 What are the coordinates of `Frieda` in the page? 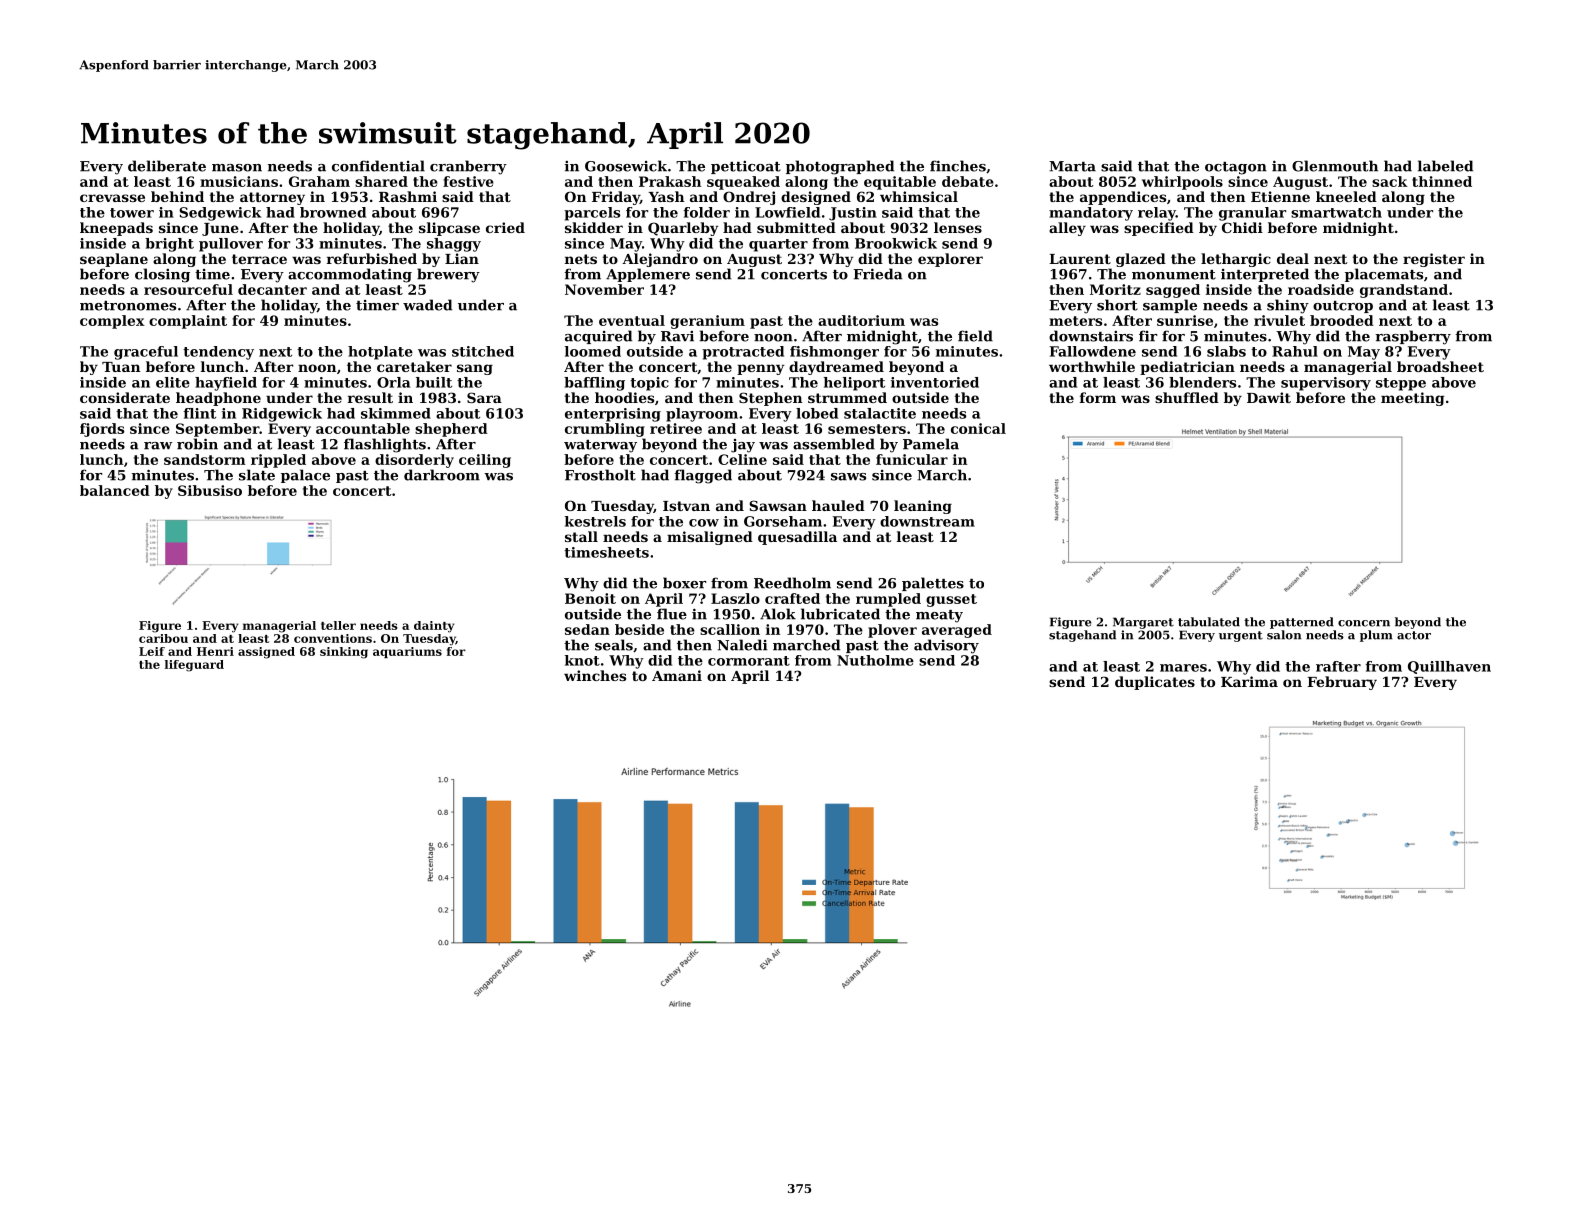 It's located at (878, 274).
